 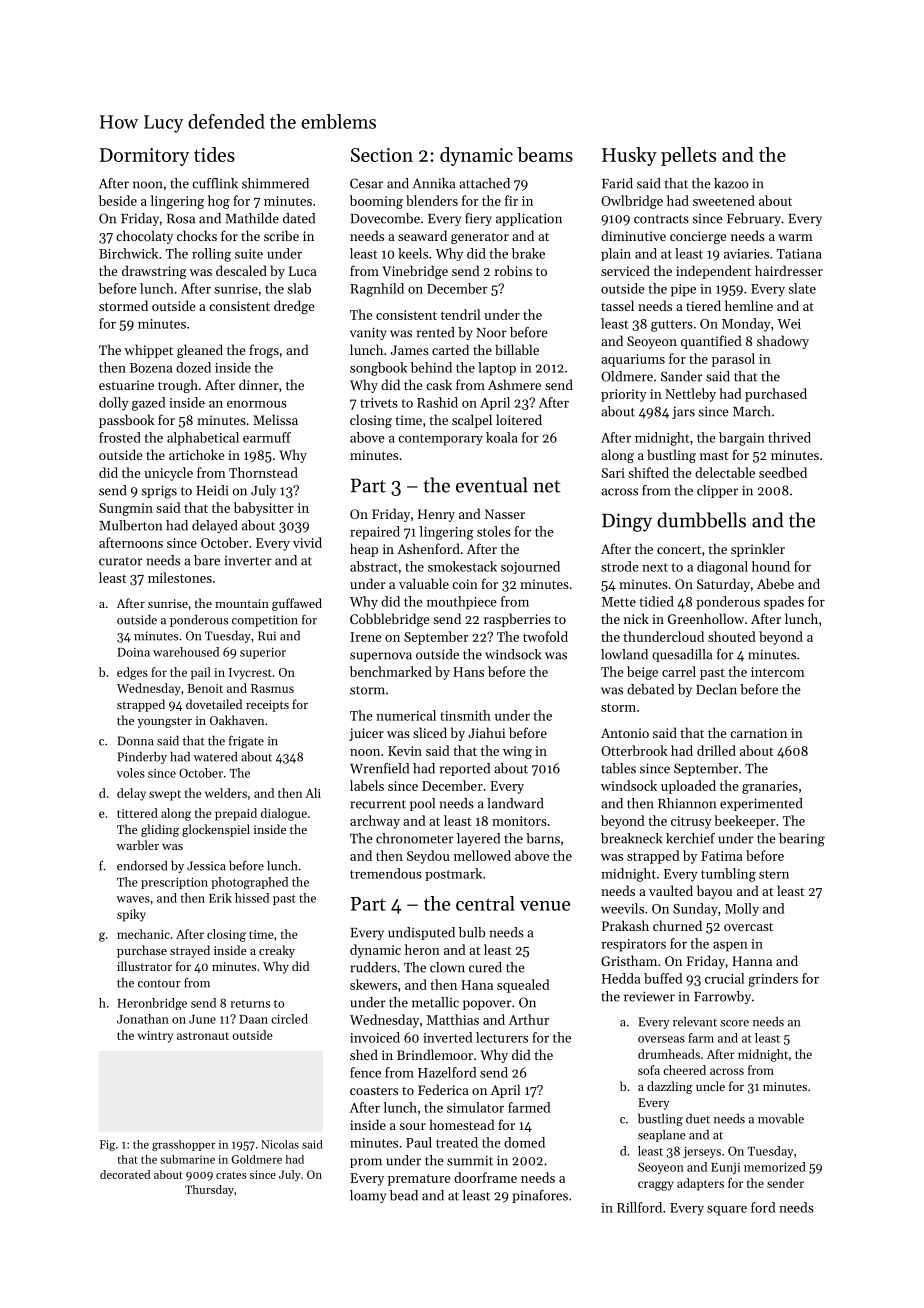 I want to click on Dormitory, so click(x=144, y=157).
